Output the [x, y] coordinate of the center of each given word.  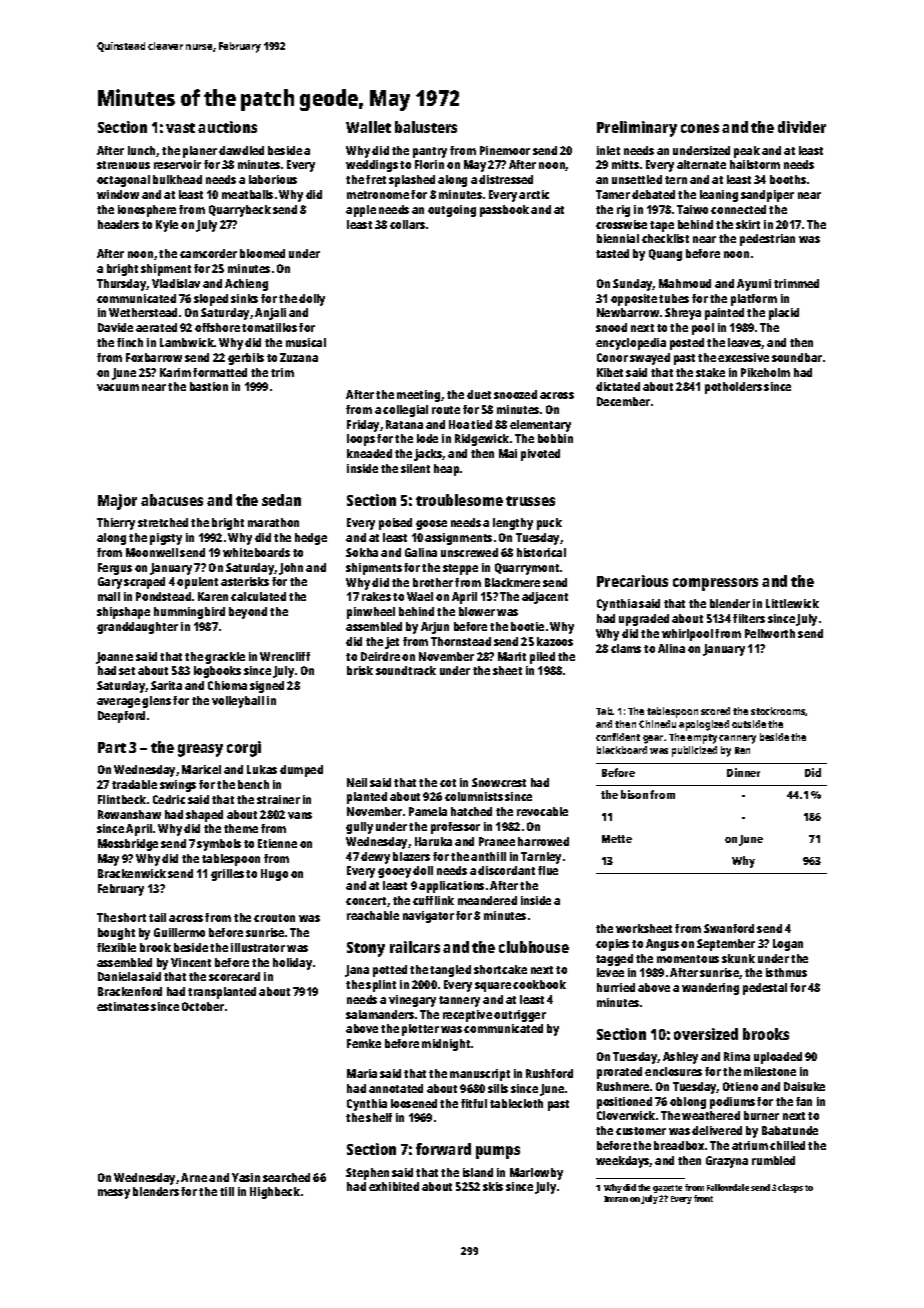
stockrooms [778, 711]
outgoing [452, 211]
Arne [194, 1177]
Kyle [167, 226]
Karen [213, 596]
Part [112, 747]
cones [700, 128]
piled [542, 658]
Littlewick [792, 603]
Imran [616, 1199]
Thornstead [461, 641]
